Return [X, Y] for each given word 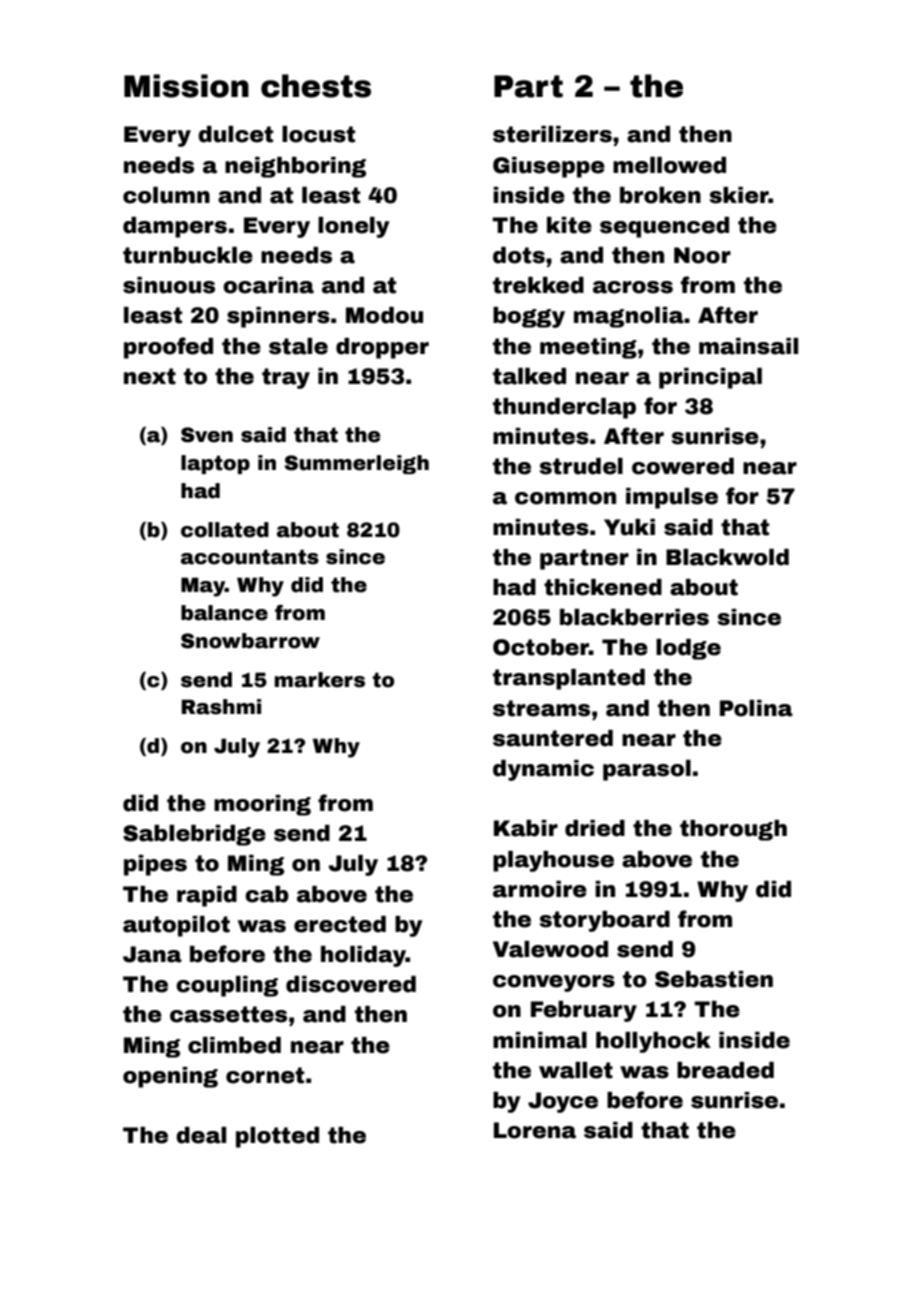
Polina [756, 708]
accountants [250, 557]
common [565, 498]
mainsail [748, 346]
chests [316, 86]
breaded [725, 1070]
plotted [277, 1137]
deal [201, 1135]
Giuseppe [549, 167]
